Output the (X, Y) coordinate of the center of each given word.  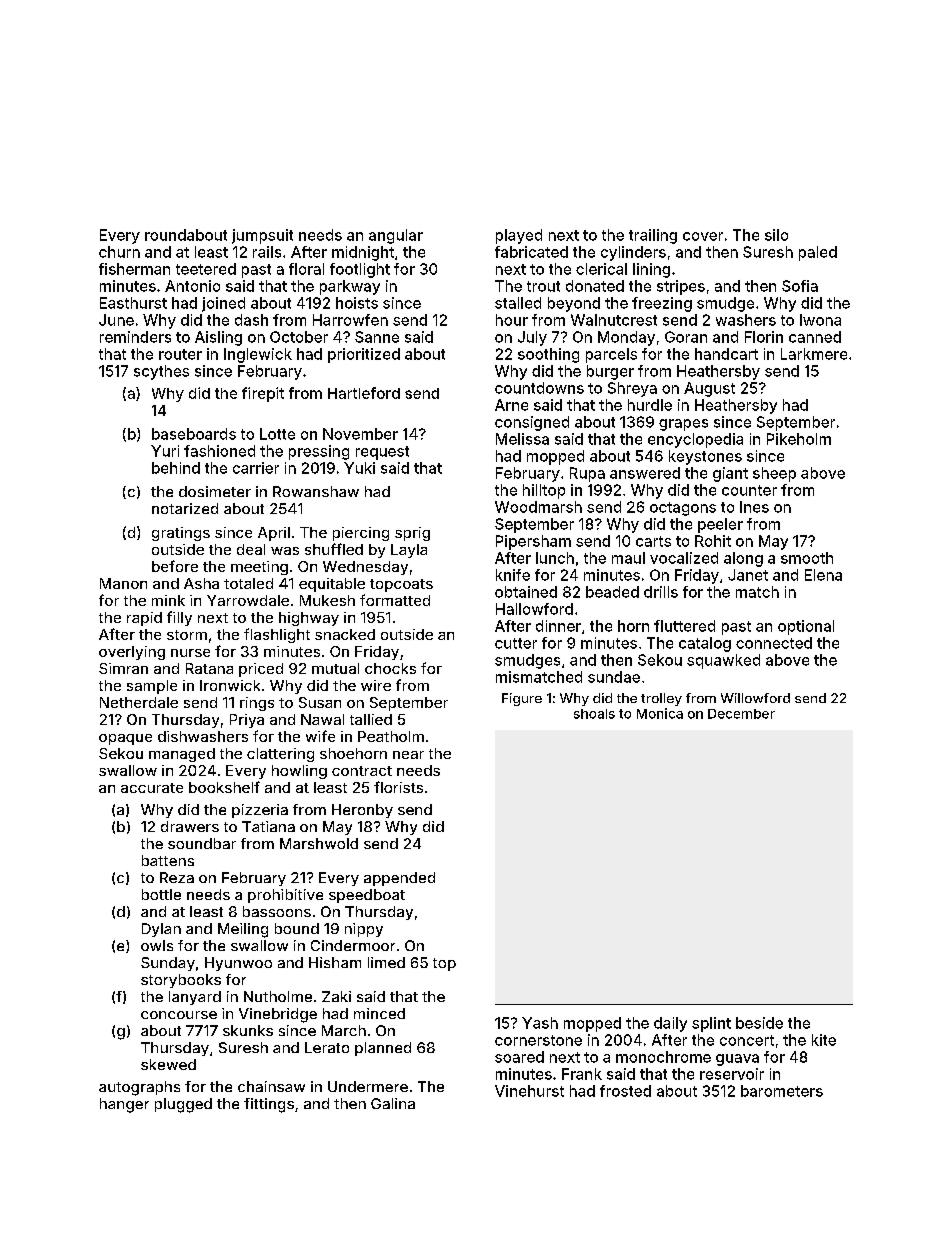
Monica (660, 713)
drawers (190, 826)
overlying (132, 653)
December (741, 714)
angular (396, 236)
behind (176, 468)
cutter (516, 643)
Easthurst (133, 303)
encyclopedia (695, 440)
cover (703, 236)
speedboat (367, 896)
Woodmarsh (538, 507)
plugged (183, 1105)
